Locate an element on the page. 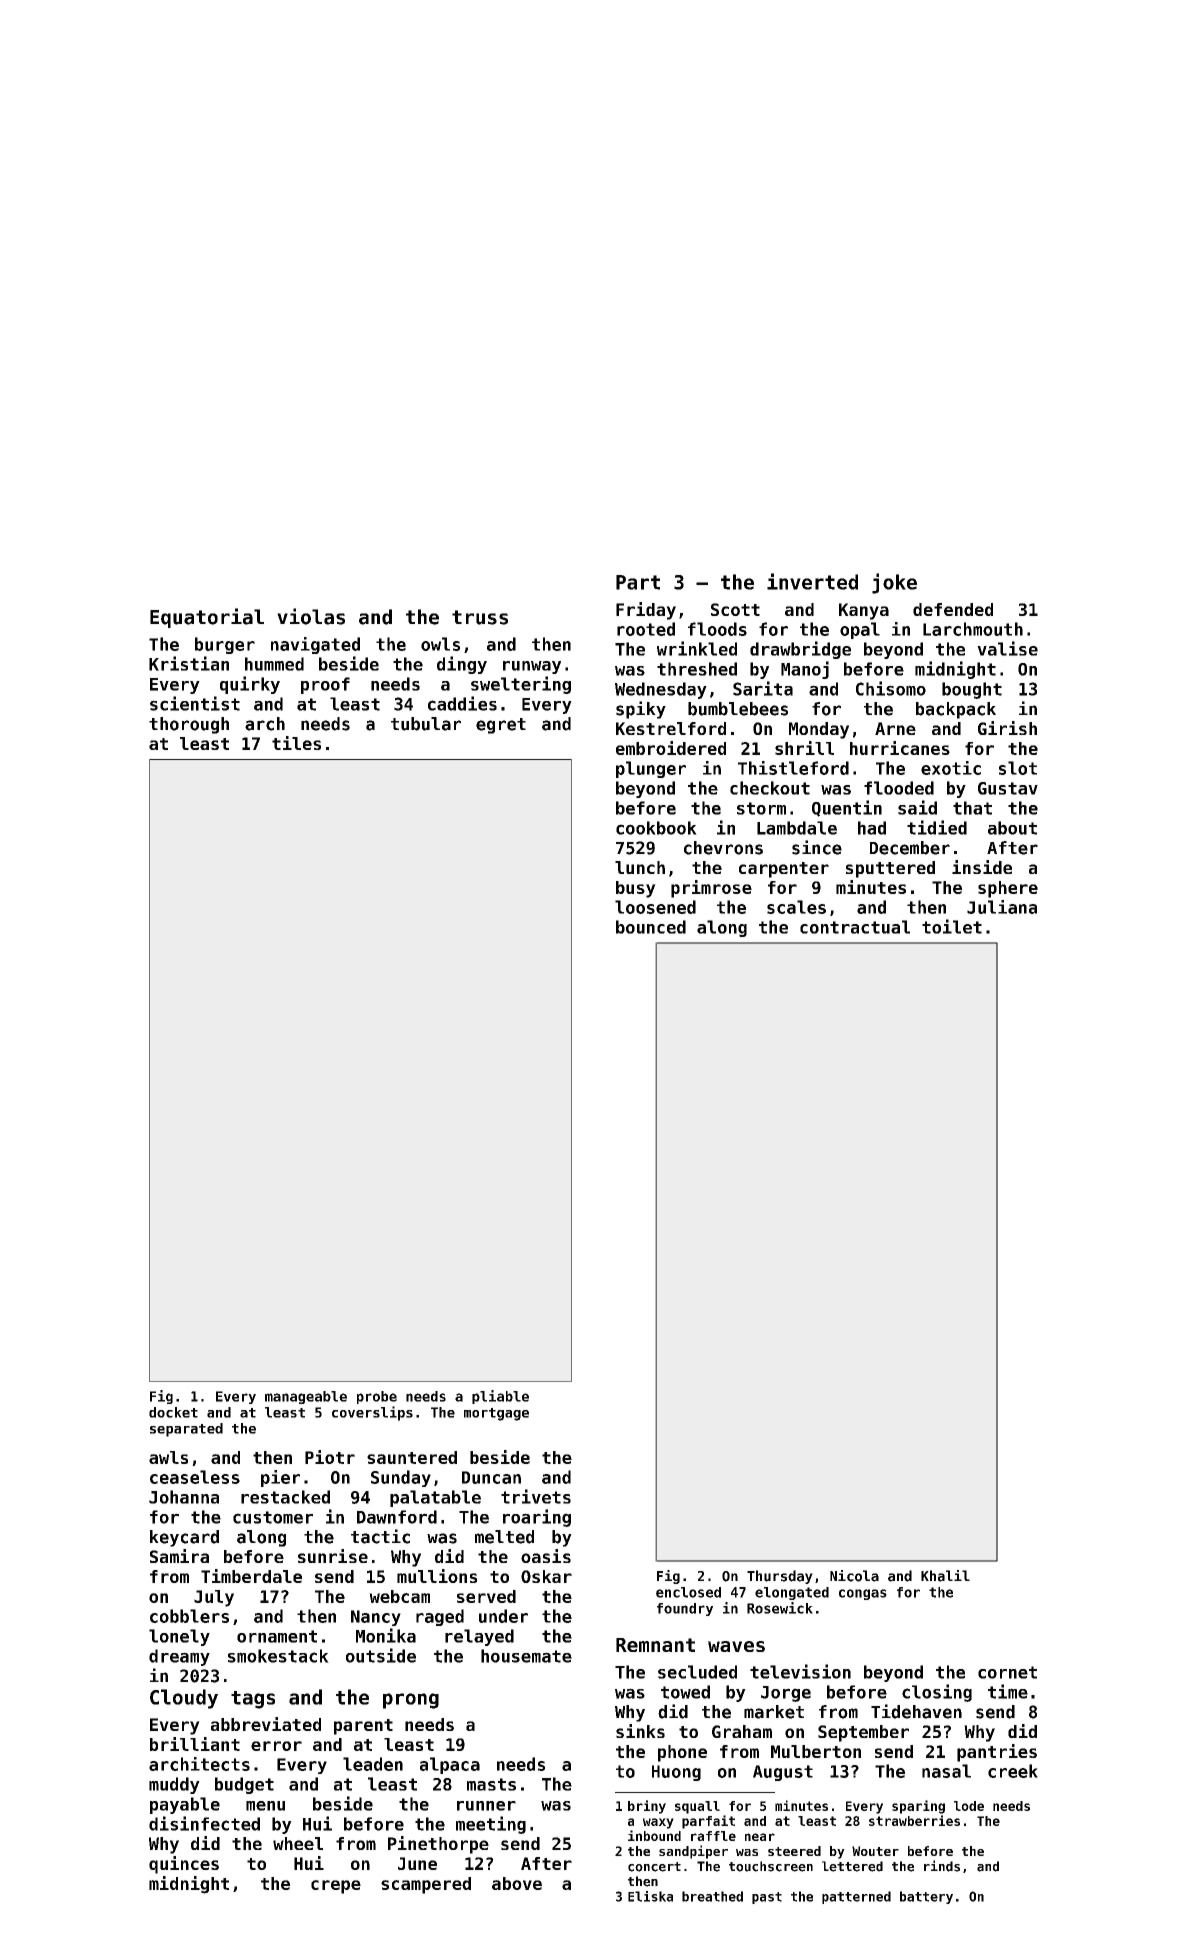  toilet is located at coordinates (952, 926).
